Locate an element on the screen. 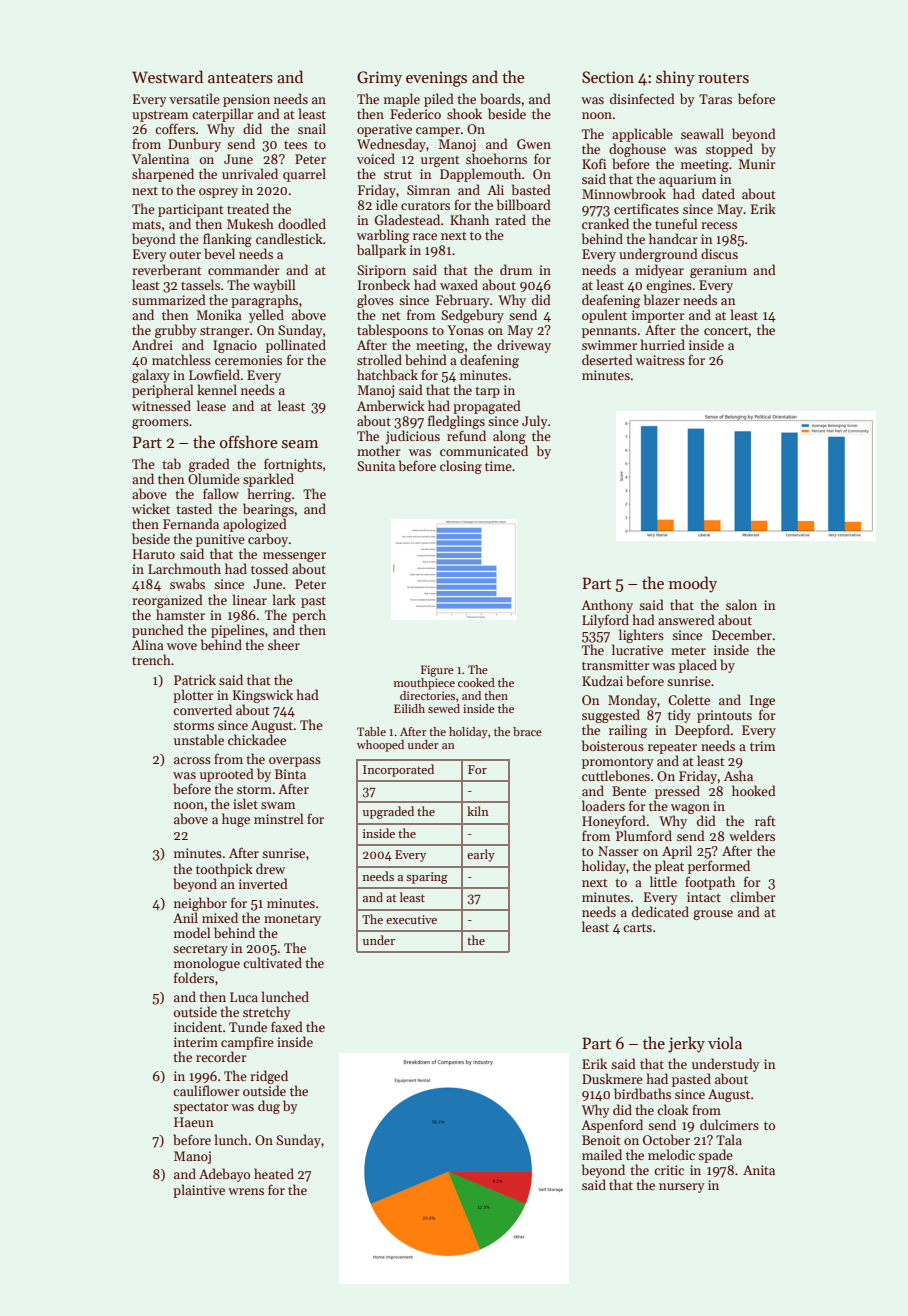 The width and height of the screenshot is (908, 1316). boisterous is located at coordinates (613, 745).
